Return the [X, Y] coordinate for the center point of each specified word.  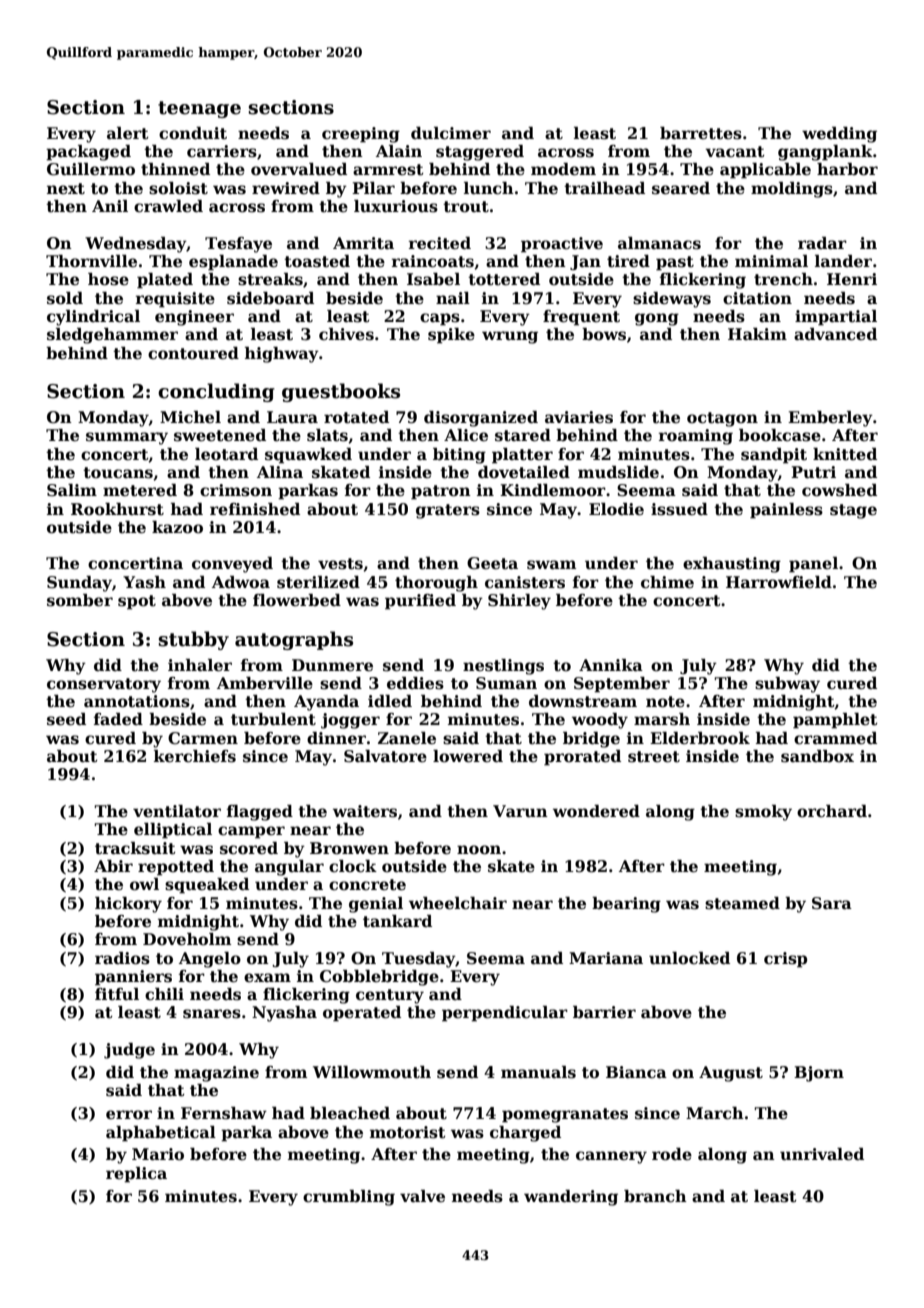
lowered [468, 756]
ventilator [177, 811]
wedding [839, 135]
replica [136, 1175]
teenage [199, 109]
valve [422, 1196]
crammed [835, 738]
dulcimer [451, 133]
